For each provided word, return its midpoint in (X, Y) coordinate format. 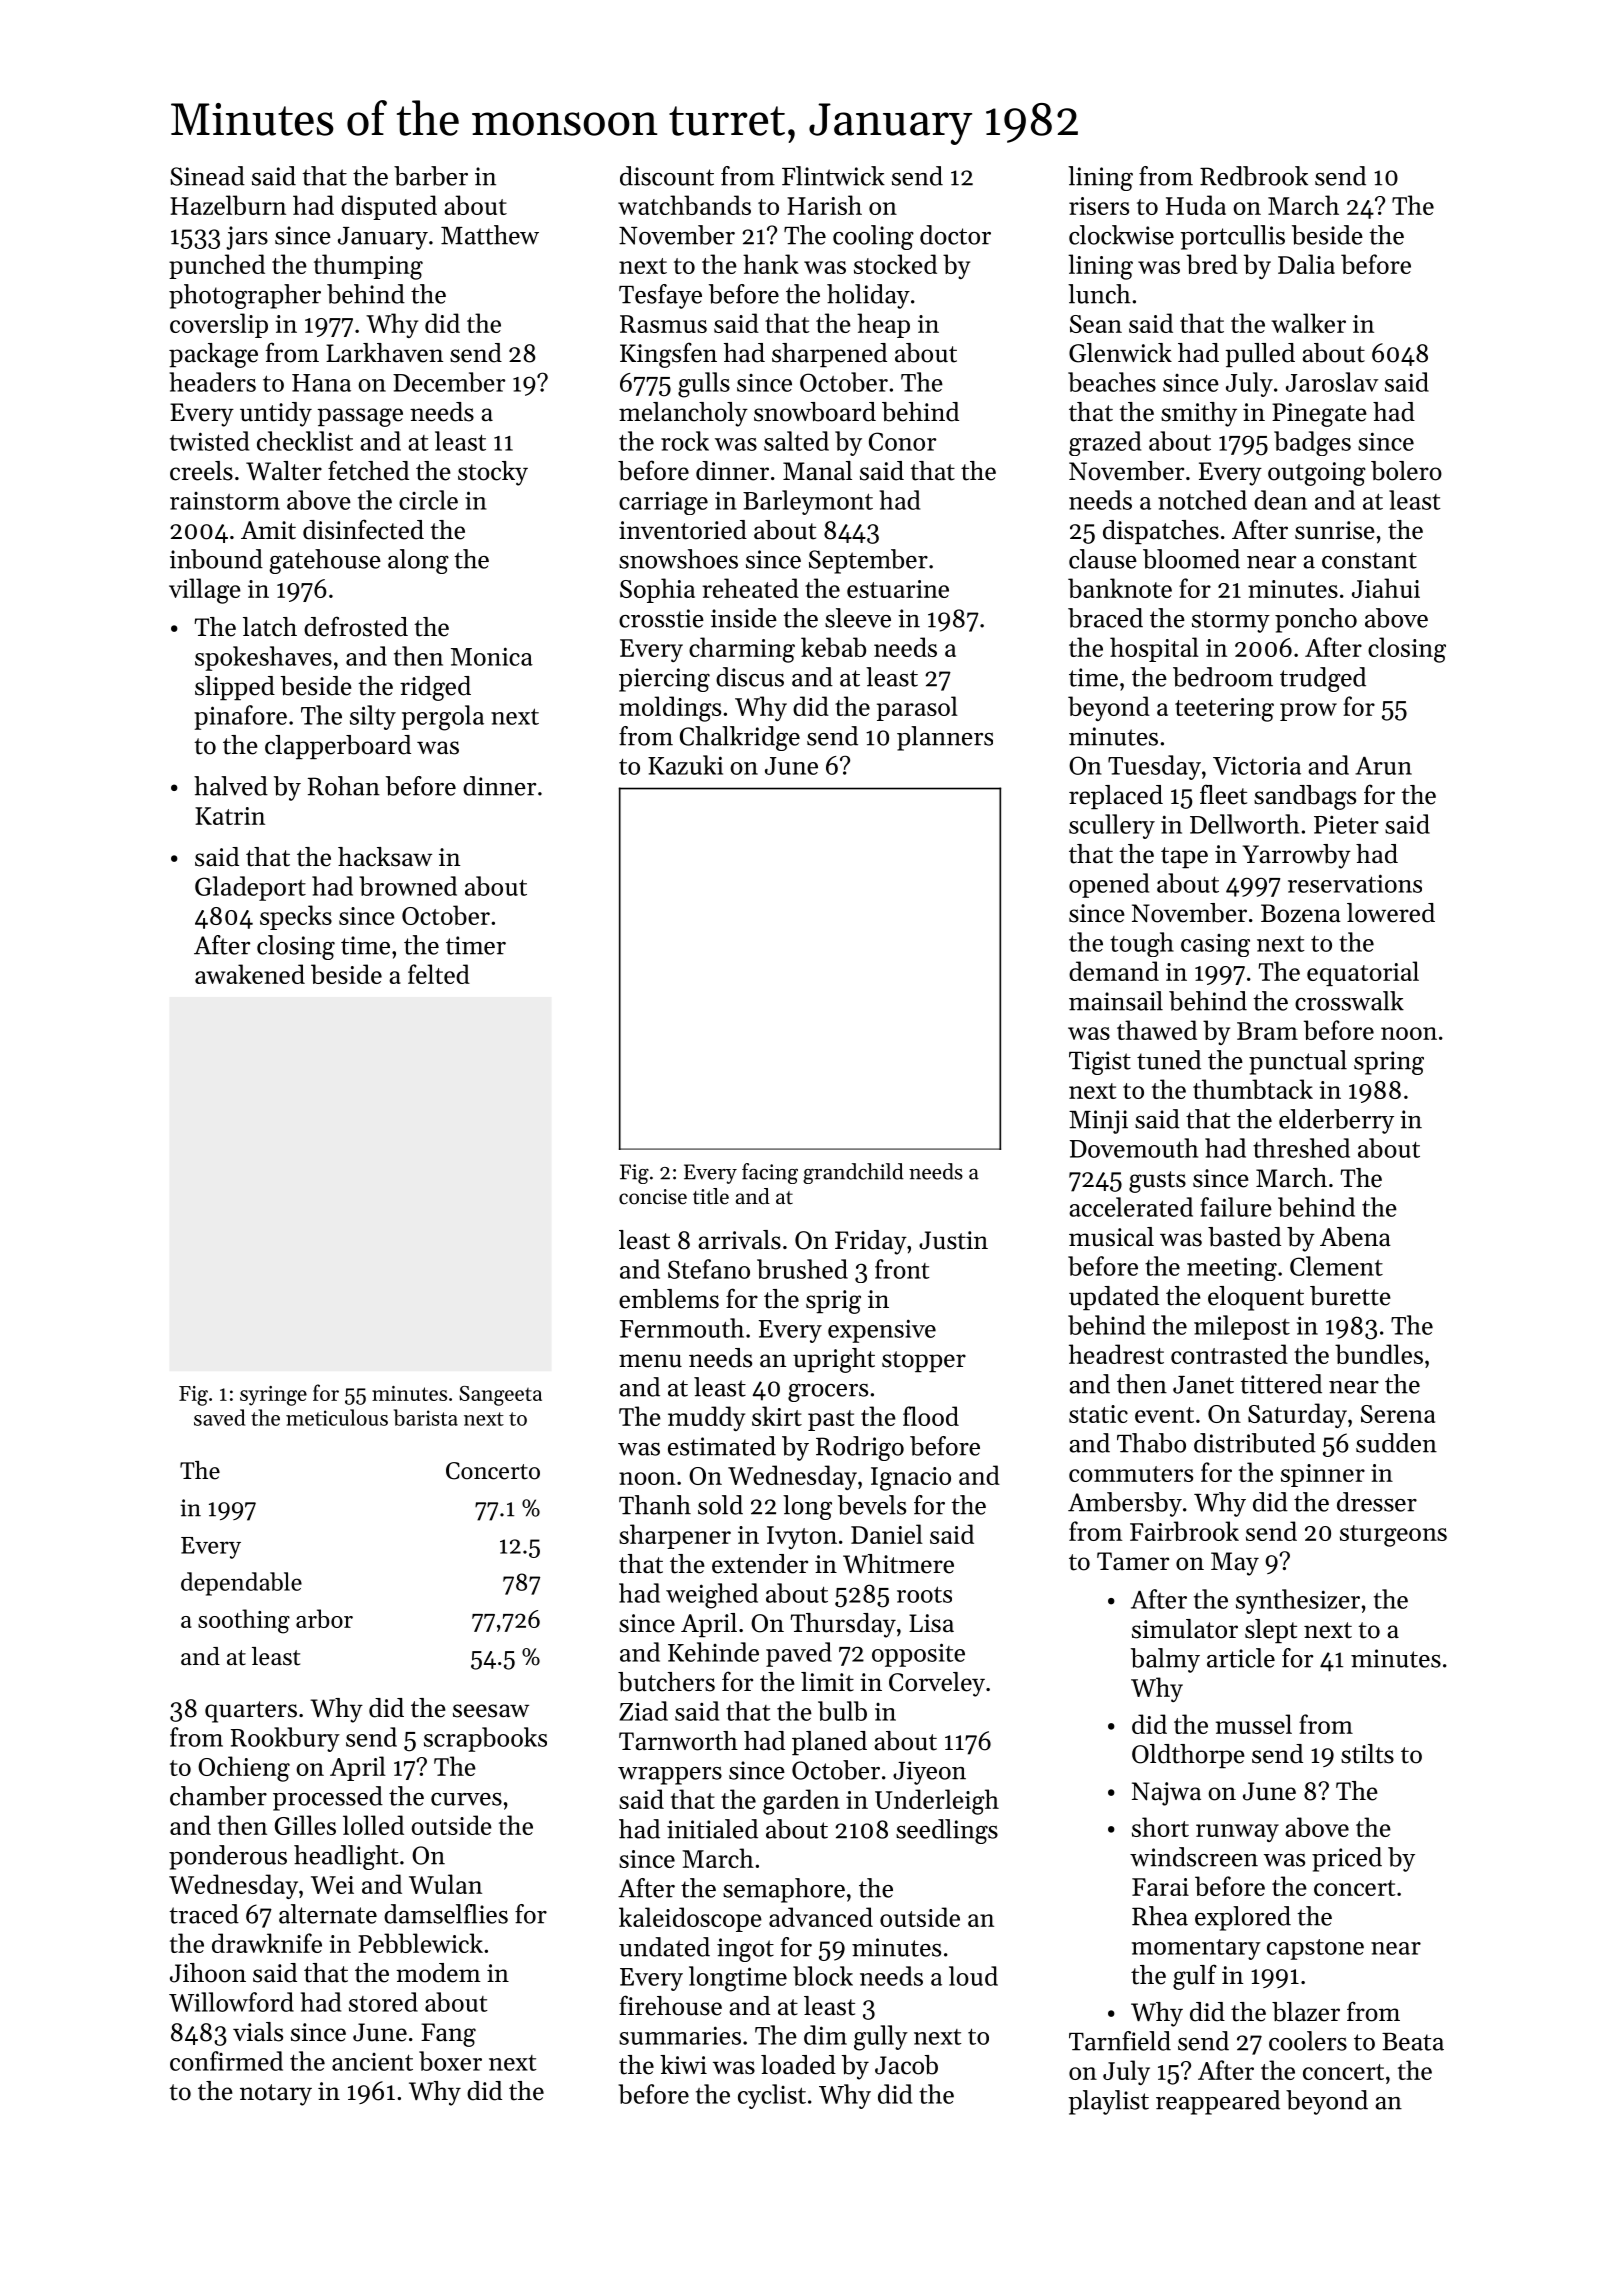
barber (431, 176)
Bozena (1301, 913)
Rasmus (663, 324)
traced (204, 1914)
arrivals (739, 1240)
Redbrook (1254, 176)
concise (653, 1197)
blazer (1306, 2012)
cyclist (772, 2096)
